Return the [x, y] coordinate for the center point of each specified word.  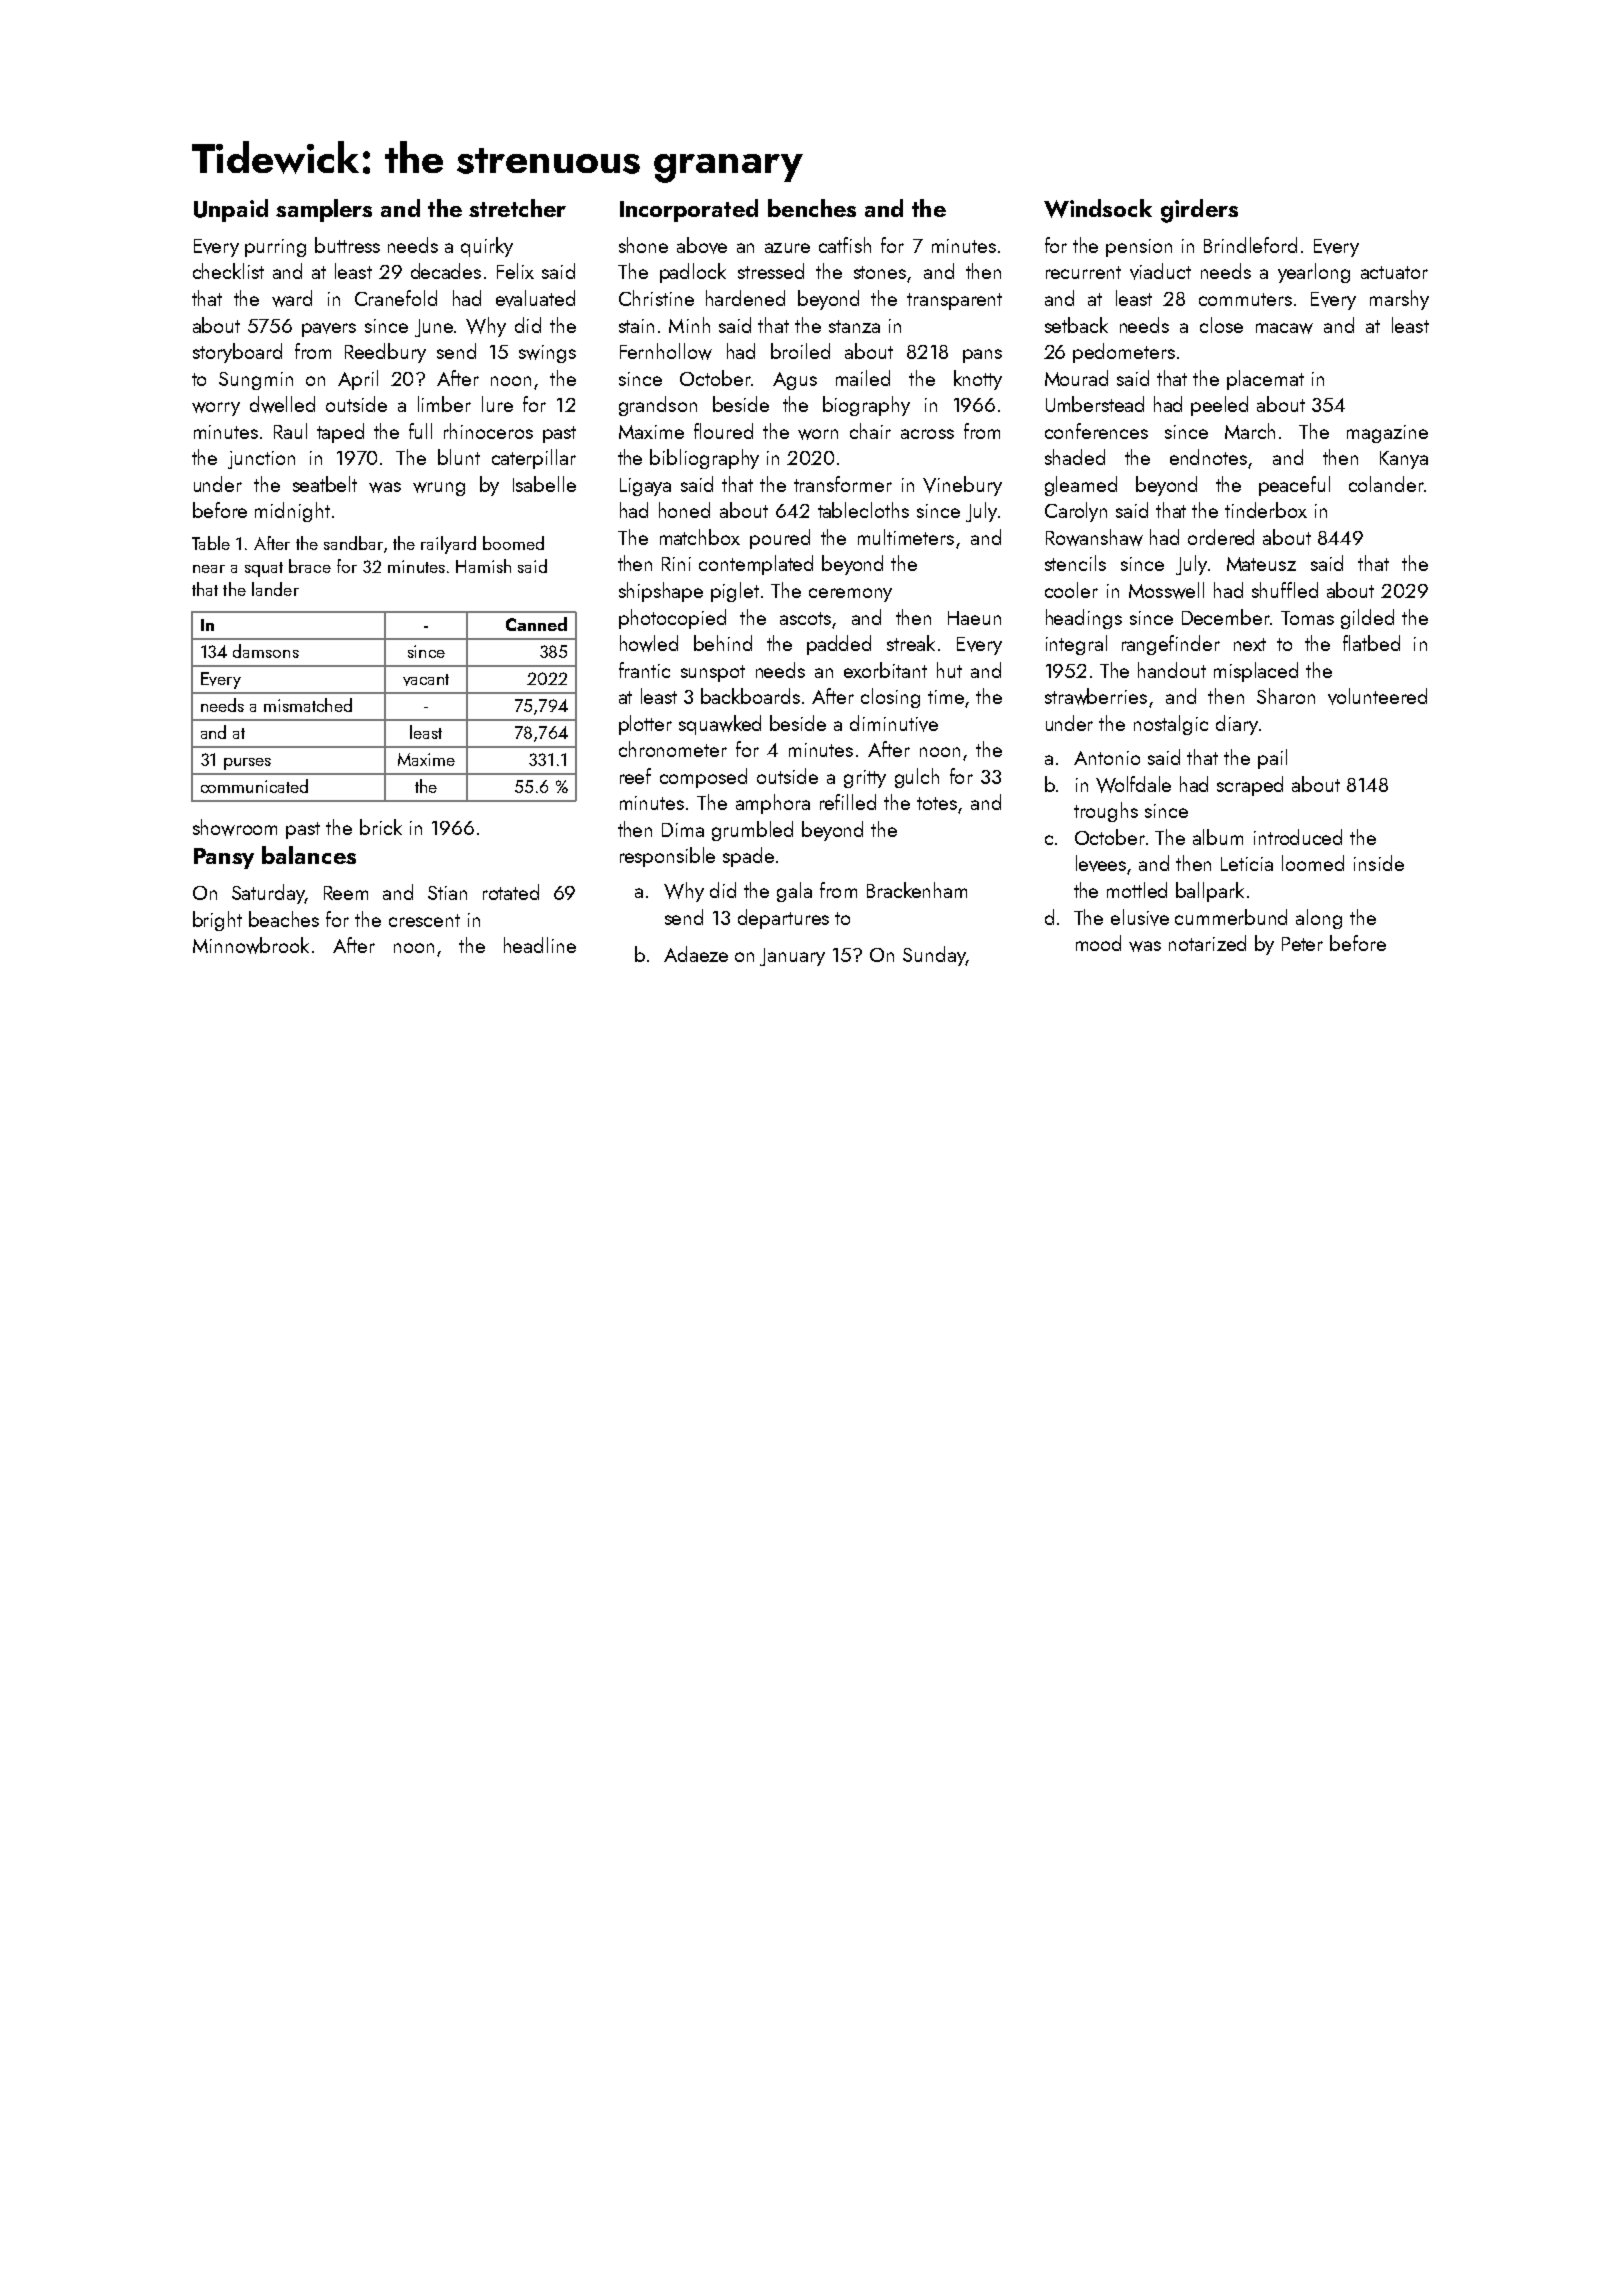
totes [937, 803]
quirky [487, 247]
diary [1237, 725]
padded [839, 645]
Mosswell [1166, 590]
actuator [1394, 272]
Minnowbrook [251, 945]
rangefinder [1171, 645]
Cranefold [396, 298]
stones [880, 272]
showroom [235, 827]
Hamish [483, 566]
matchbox [700, 537]
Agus [795, 381]
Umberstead [1095, 404]
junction [261, 460]
